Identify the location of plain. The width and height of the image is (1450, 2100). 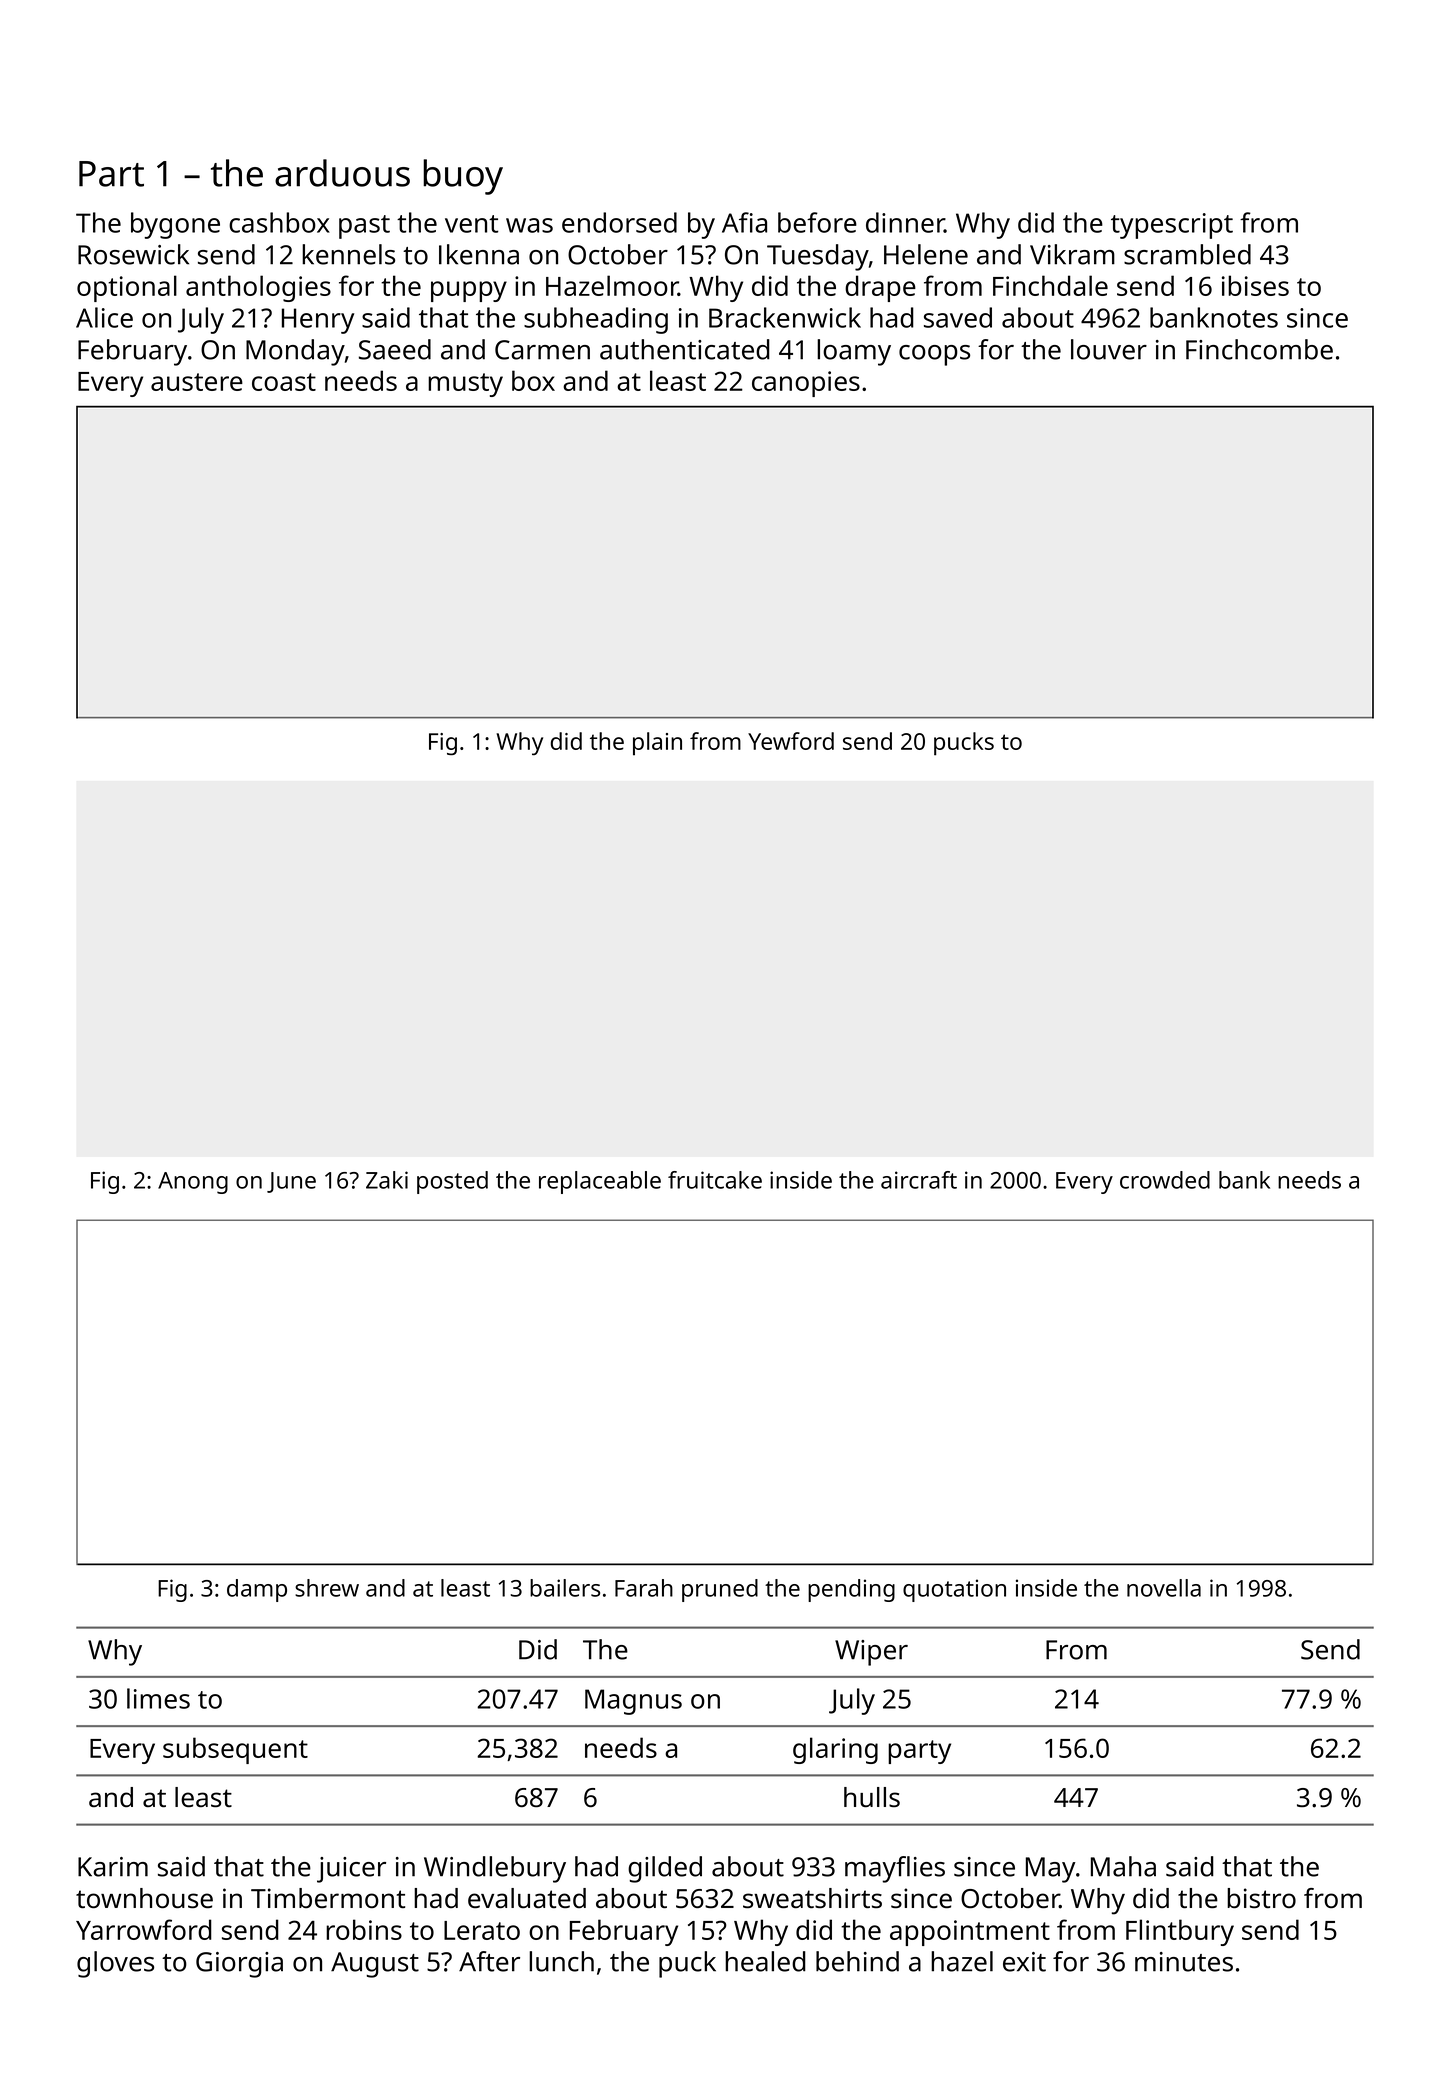
(657, 744).
